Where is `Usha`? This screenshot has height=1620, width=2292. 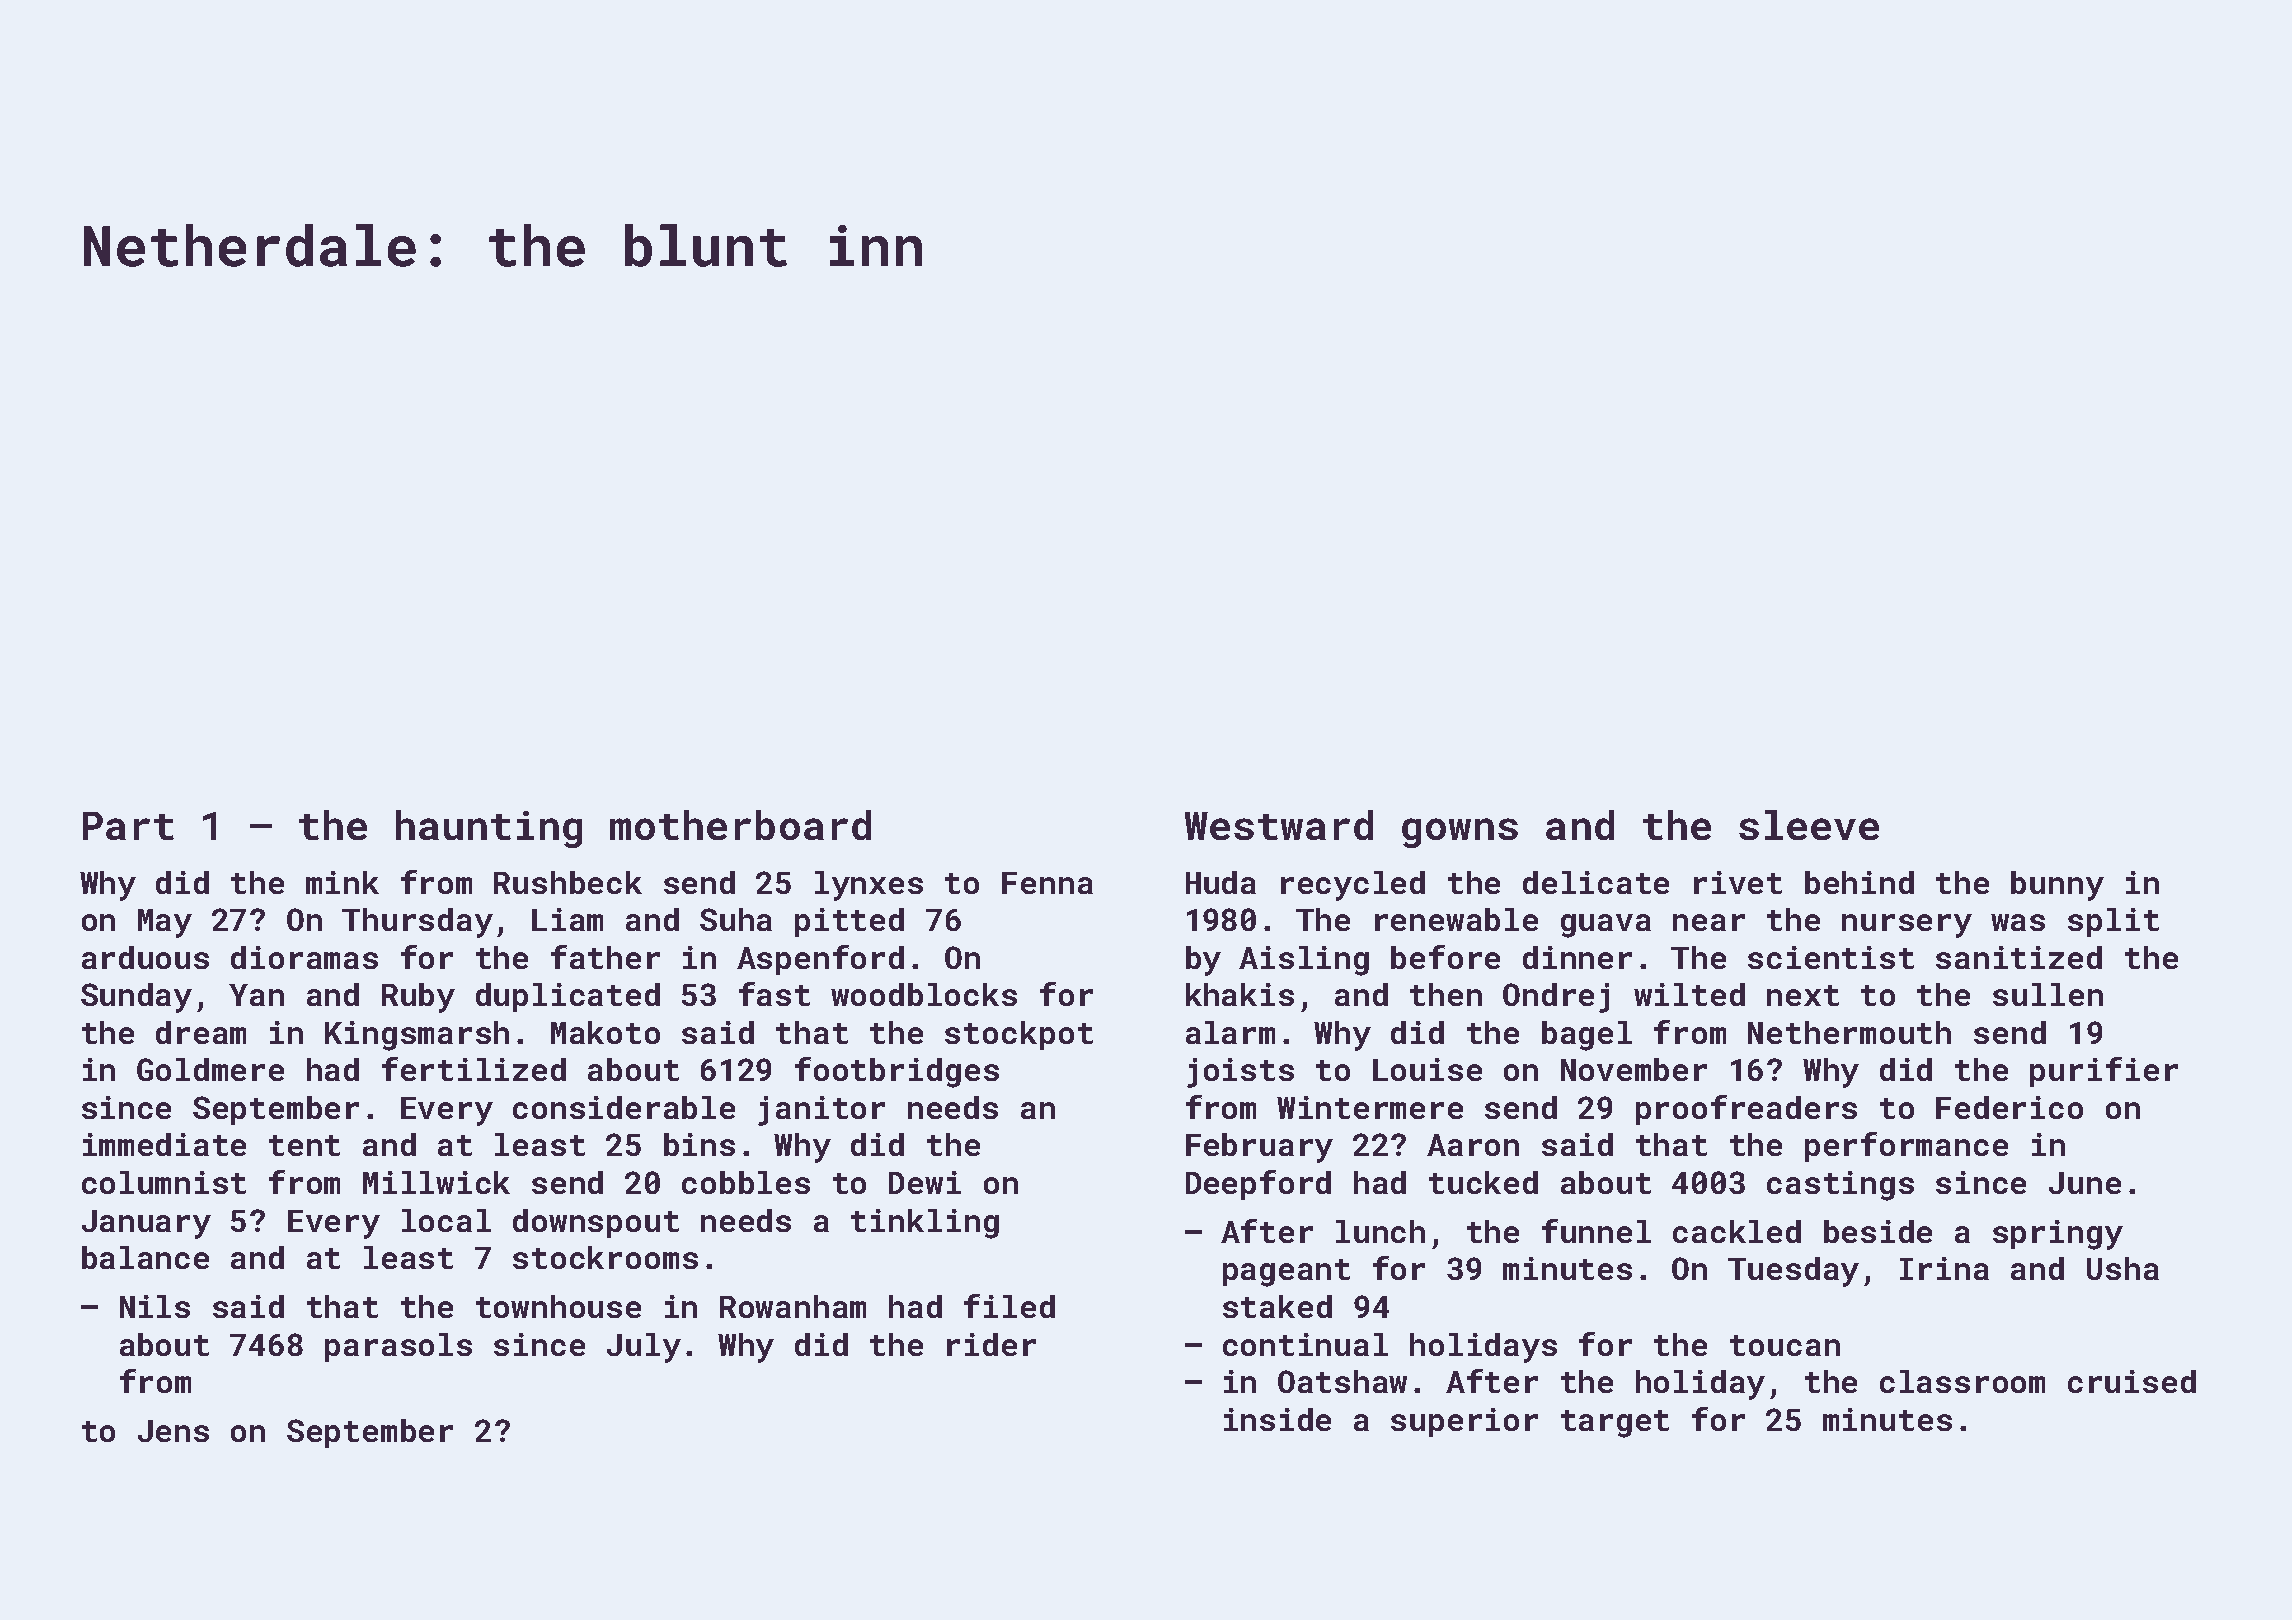 Usha is located at coordinates (2123, 1268).
